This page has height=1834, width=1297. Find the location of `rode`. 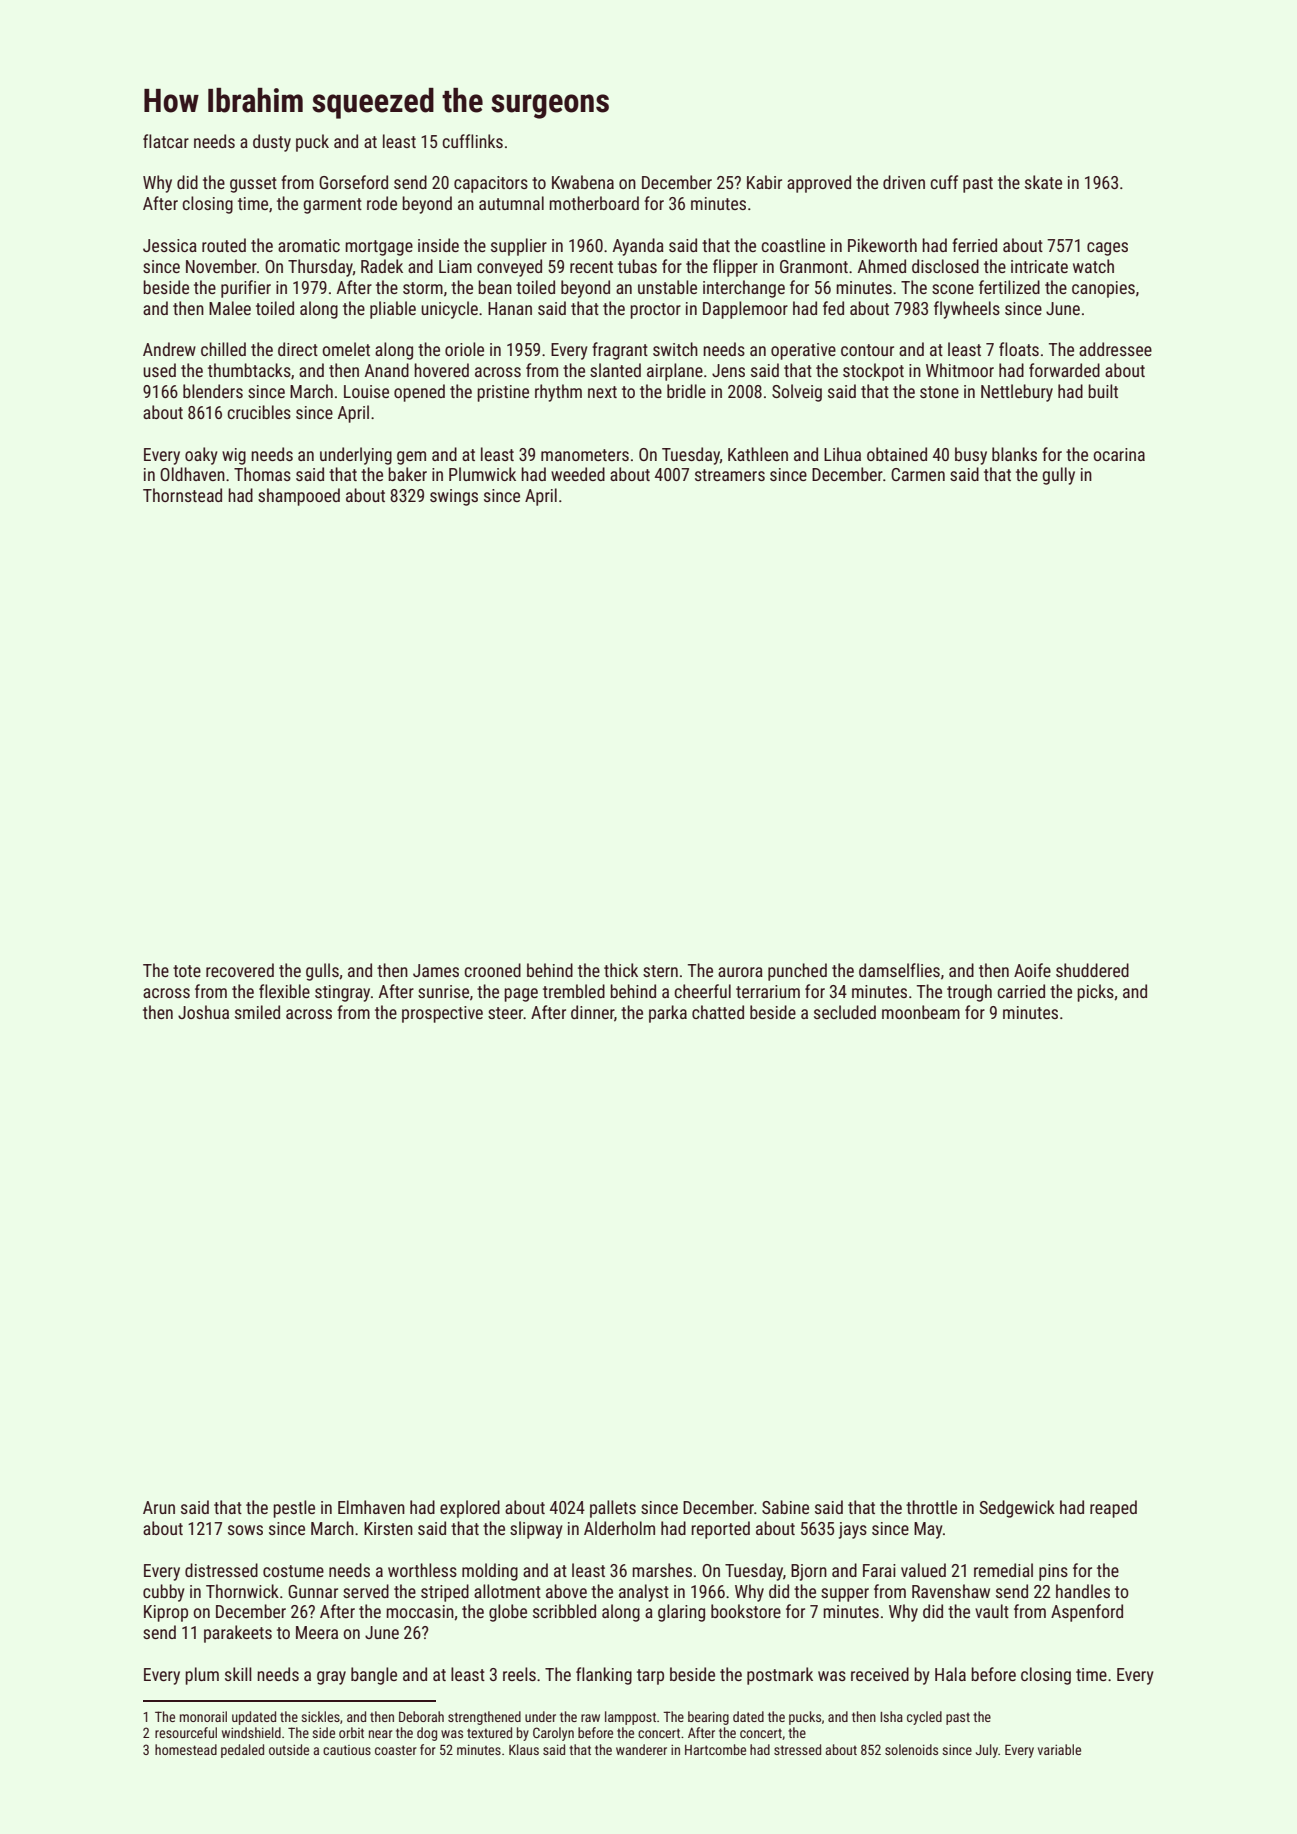

rode is located at coordinates (382, 203).
